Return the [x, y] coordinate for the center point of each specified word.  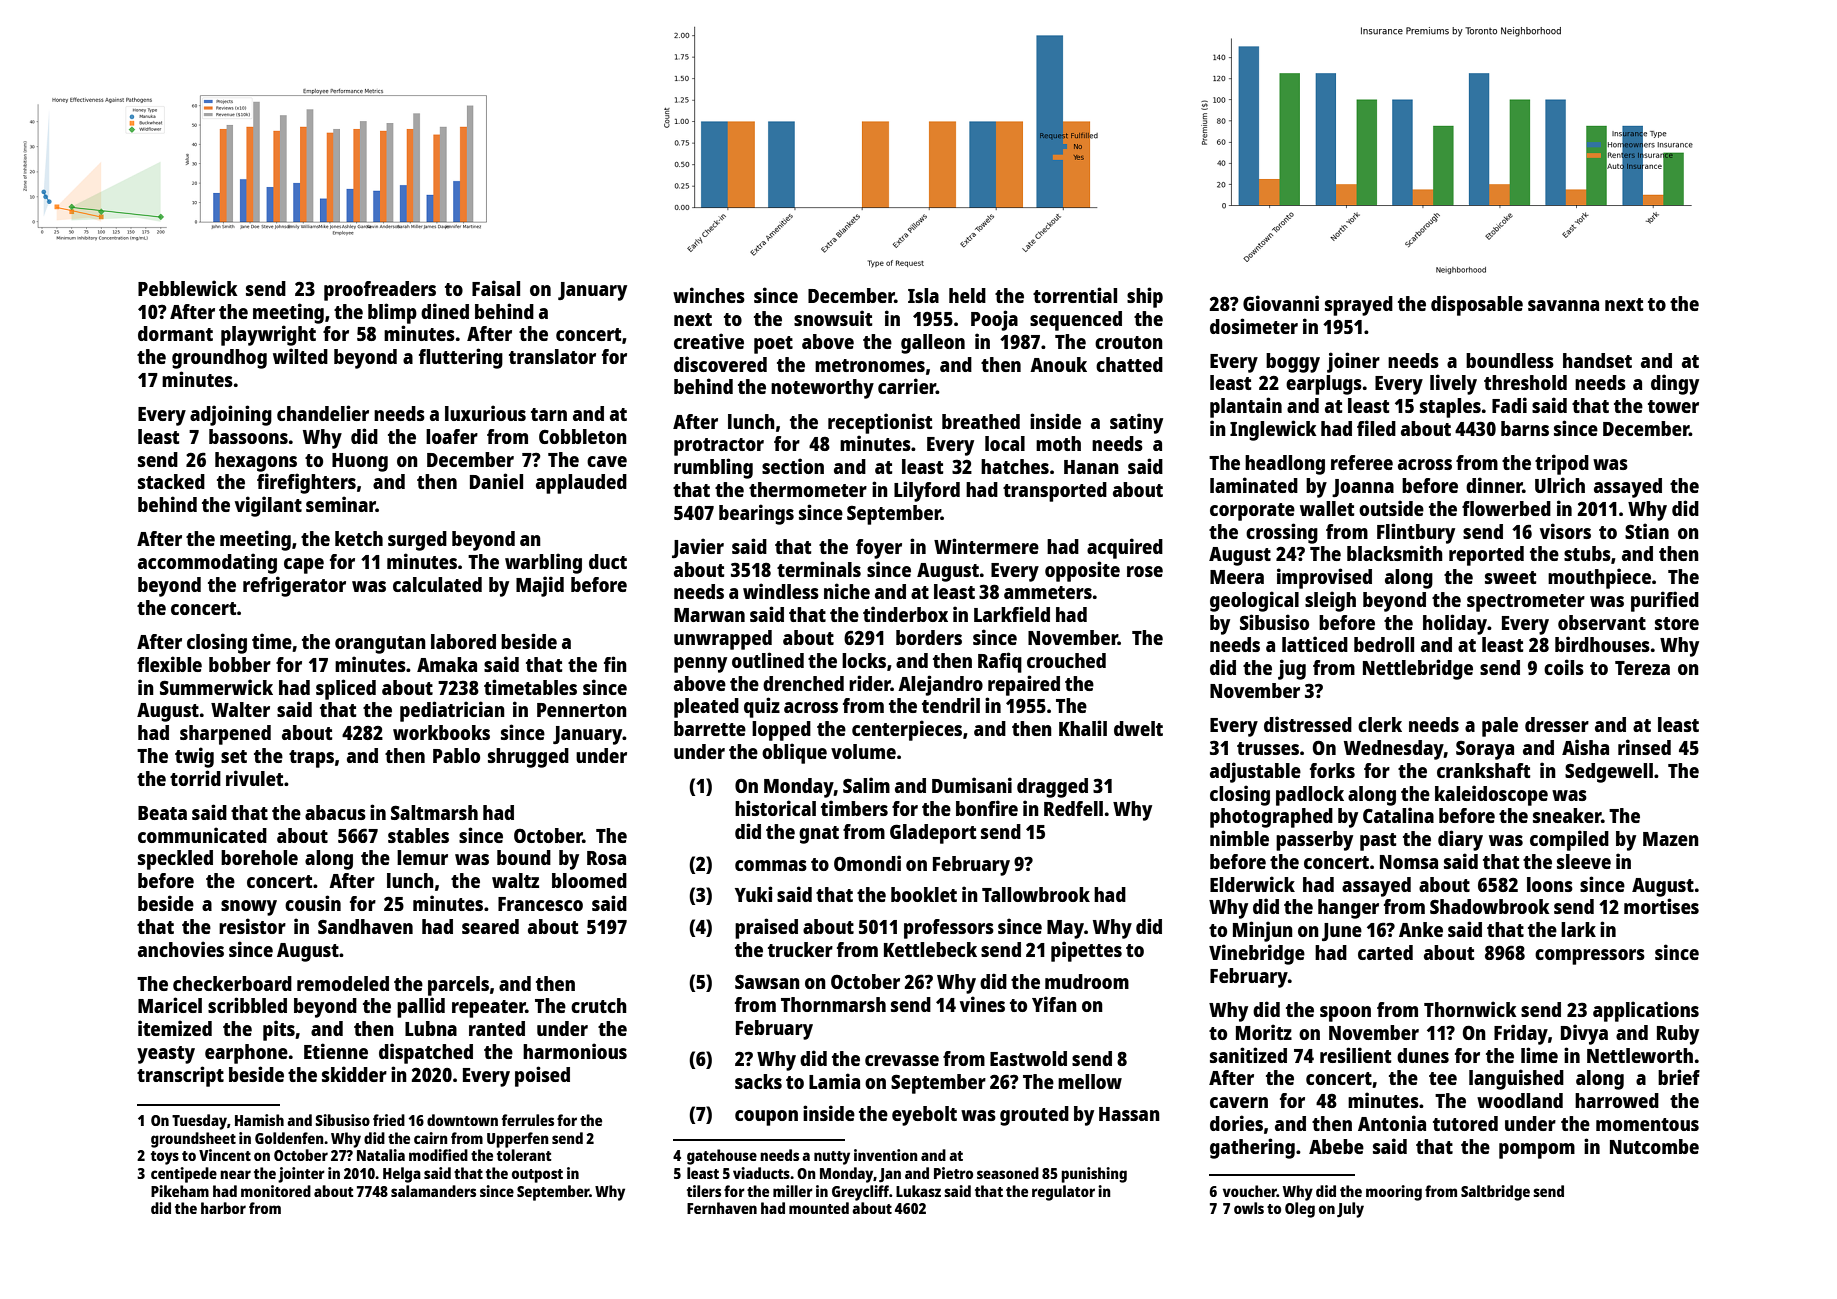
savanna [1563, 305]
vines [982, 1004]
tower [1673, 406]
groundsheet [193, 1140]
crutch [599, 1005]
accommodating [207, 563]
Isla [923, 295]
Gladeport [933, 834]
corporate [1252, 512]
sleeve [1584, 861]
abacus [335, 812]
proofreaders [380, 291]
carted [1385, 952]
